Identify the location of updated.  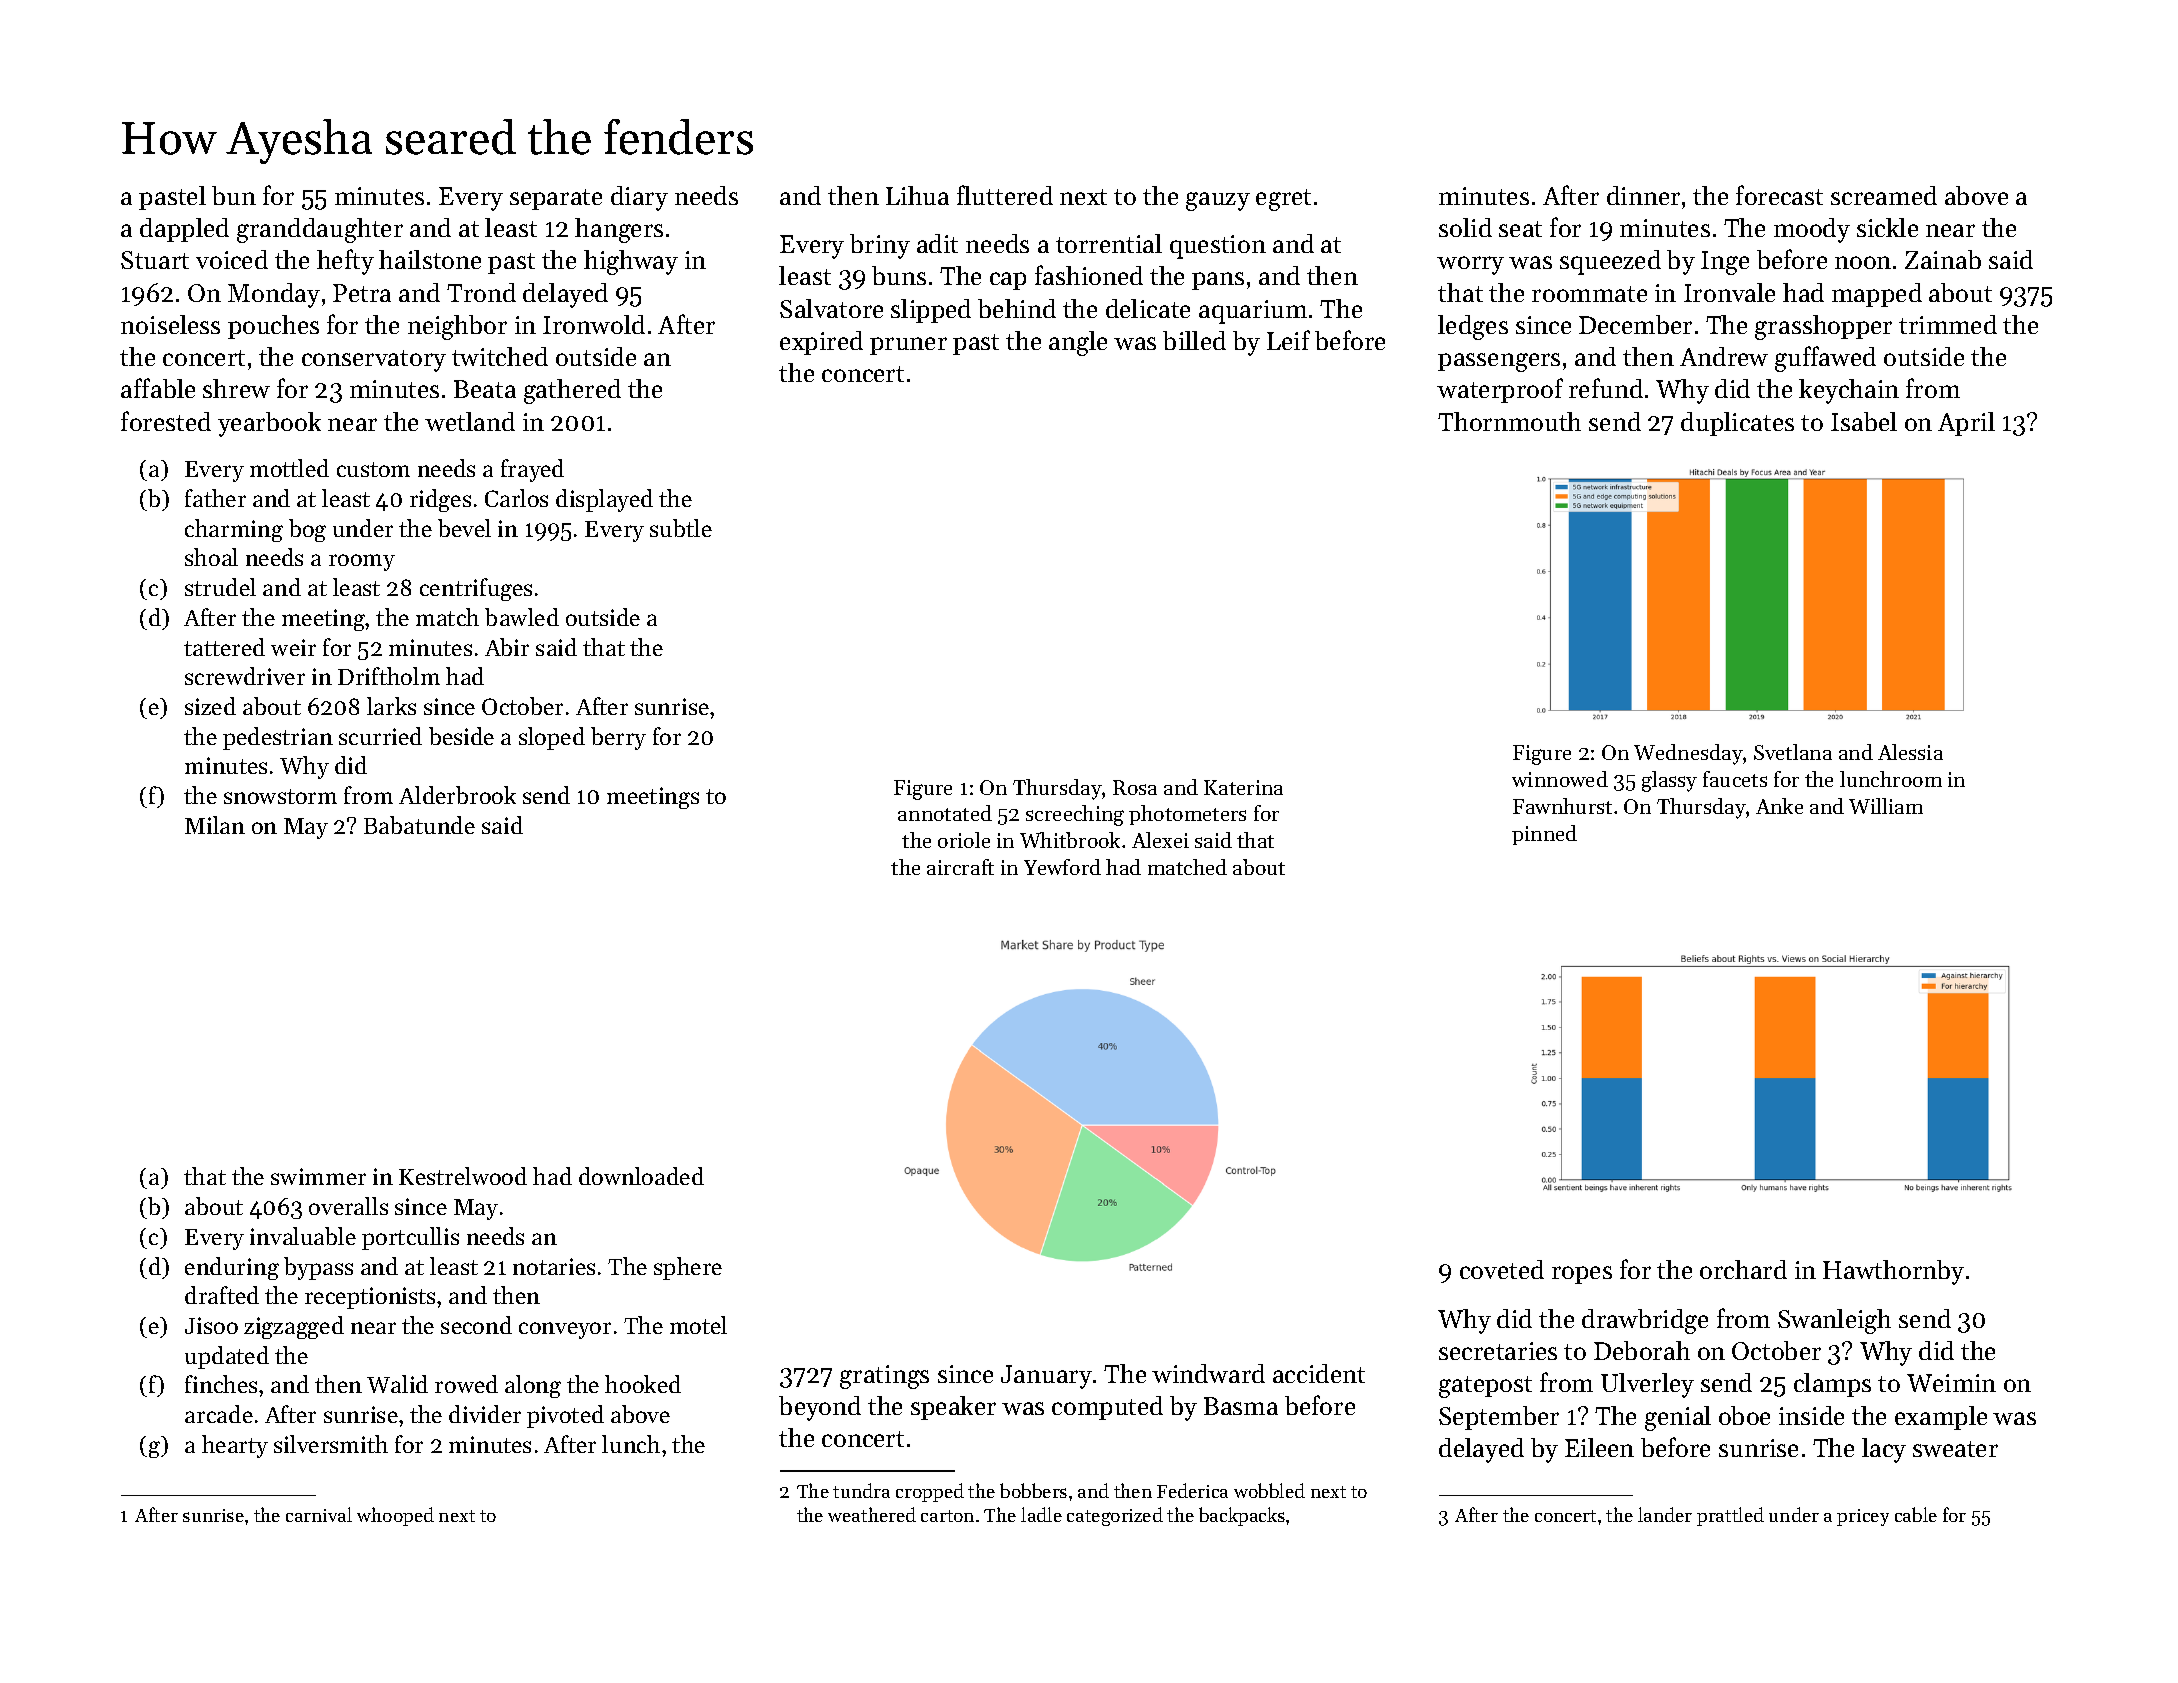
(227, 1357).
